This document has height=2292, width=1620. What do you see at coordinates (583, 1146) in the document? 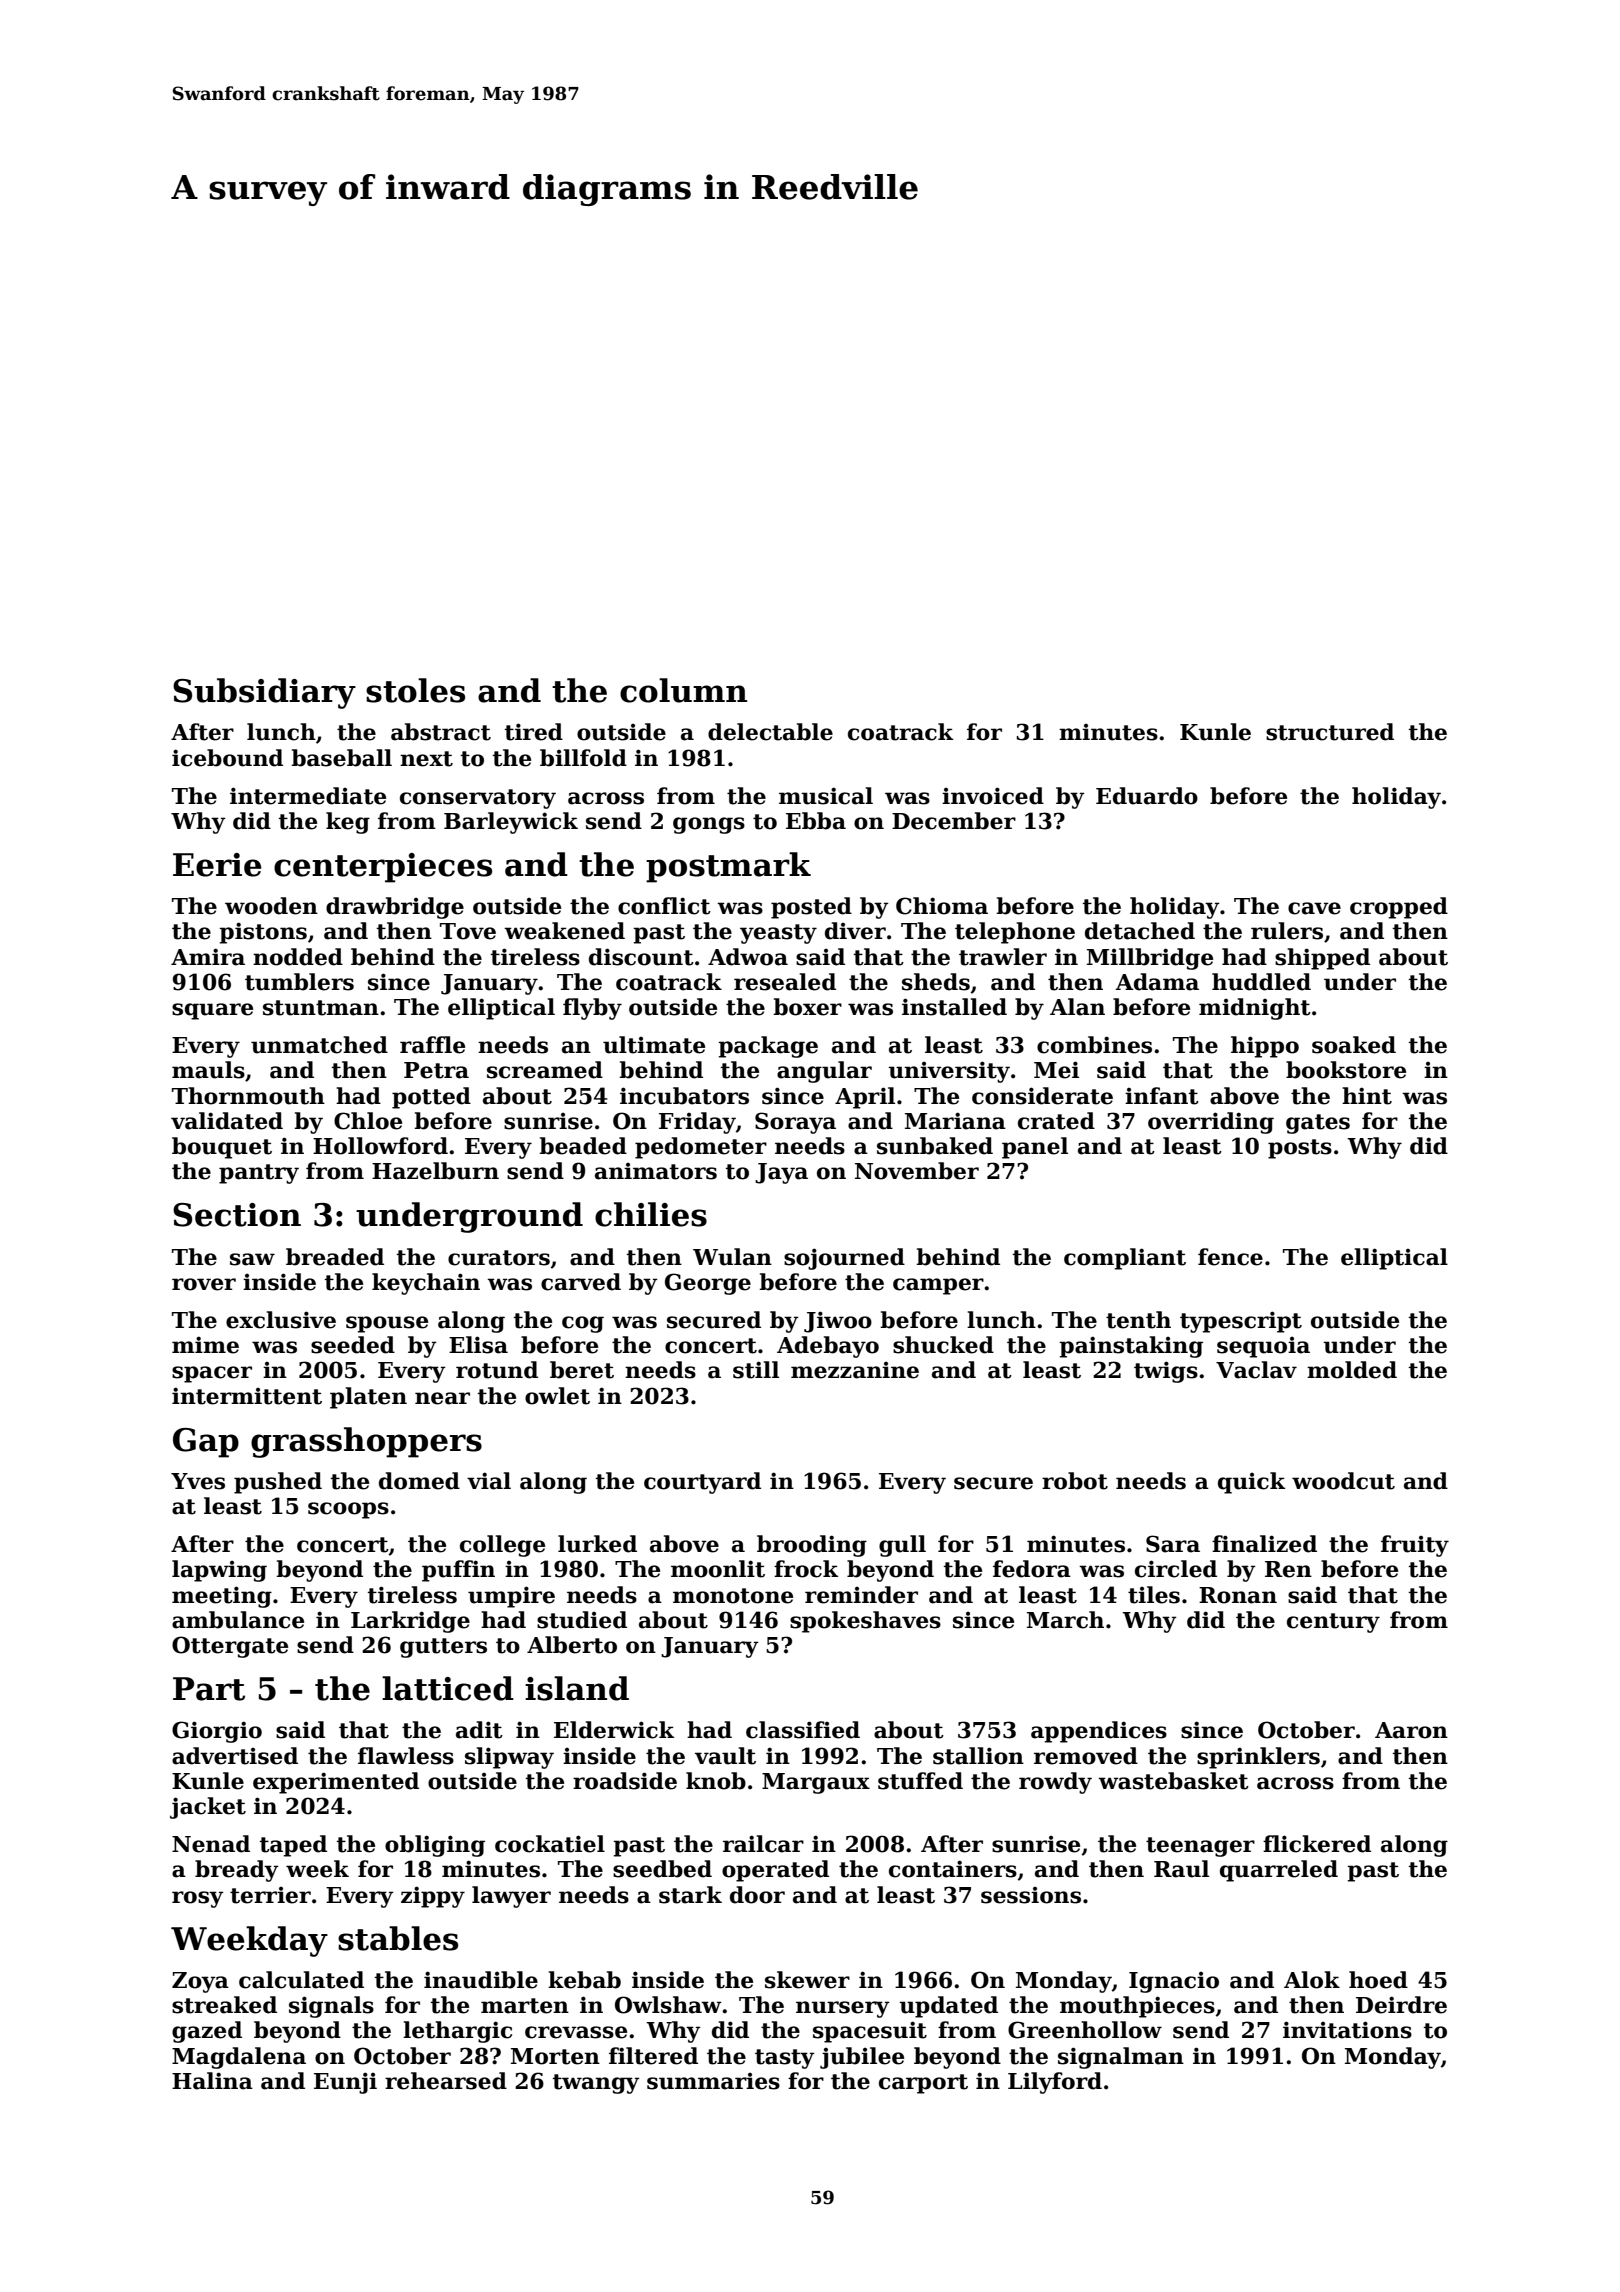
I see `beaded` at bounding box center [583, 1146].
